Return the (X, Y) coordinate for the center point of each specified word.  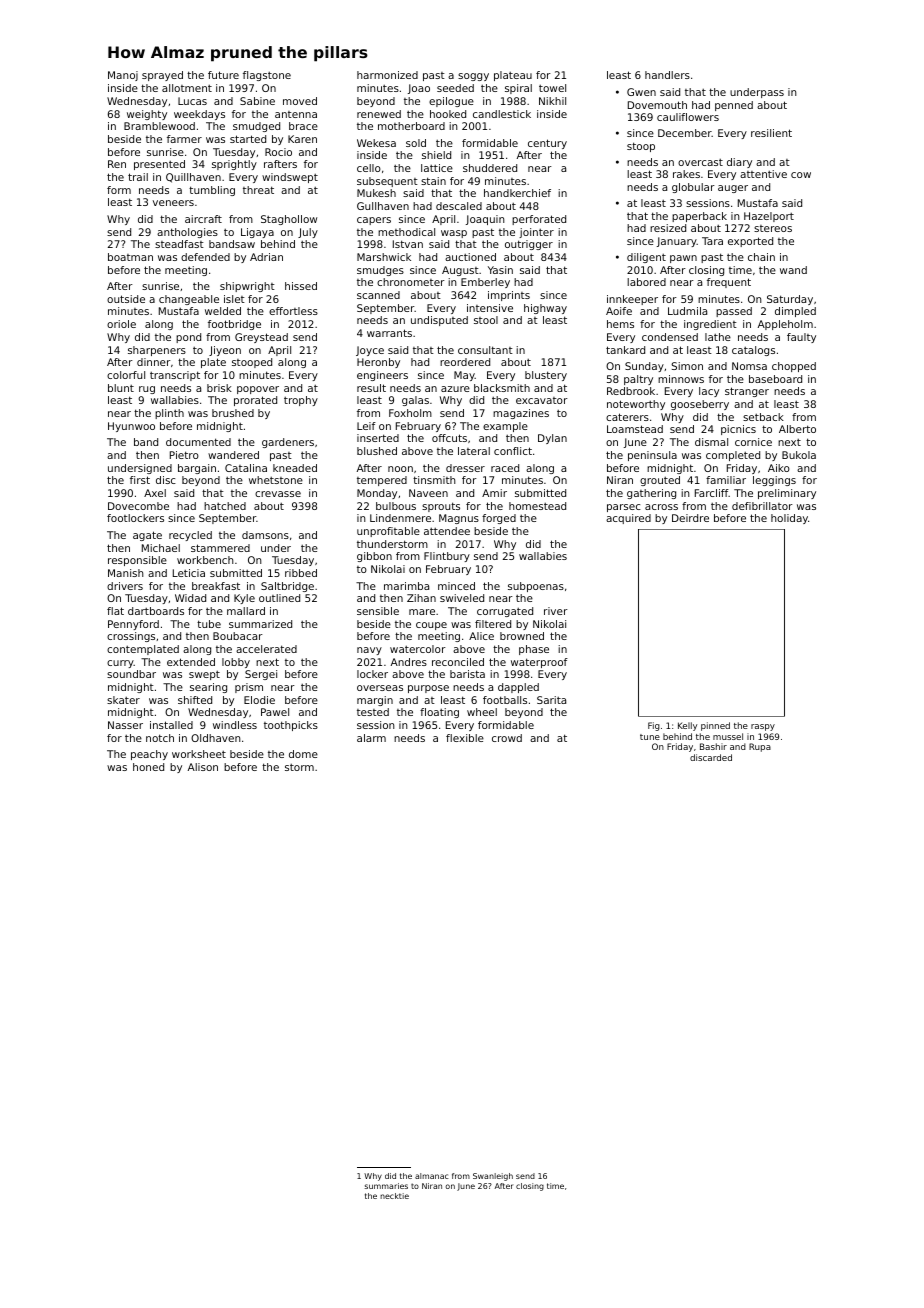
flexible (465, 738)
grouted (660, 481)
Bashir (713, 746)
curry (120, 664)
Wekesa (376, 143)
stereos (773, 228)
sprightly (234, 165)
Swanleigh (493, 1177)
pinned (715, 726)
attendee (447, 531)
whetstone (276, 480)
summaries (386, 1186)
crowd (507, 738)
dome (303, 754)
